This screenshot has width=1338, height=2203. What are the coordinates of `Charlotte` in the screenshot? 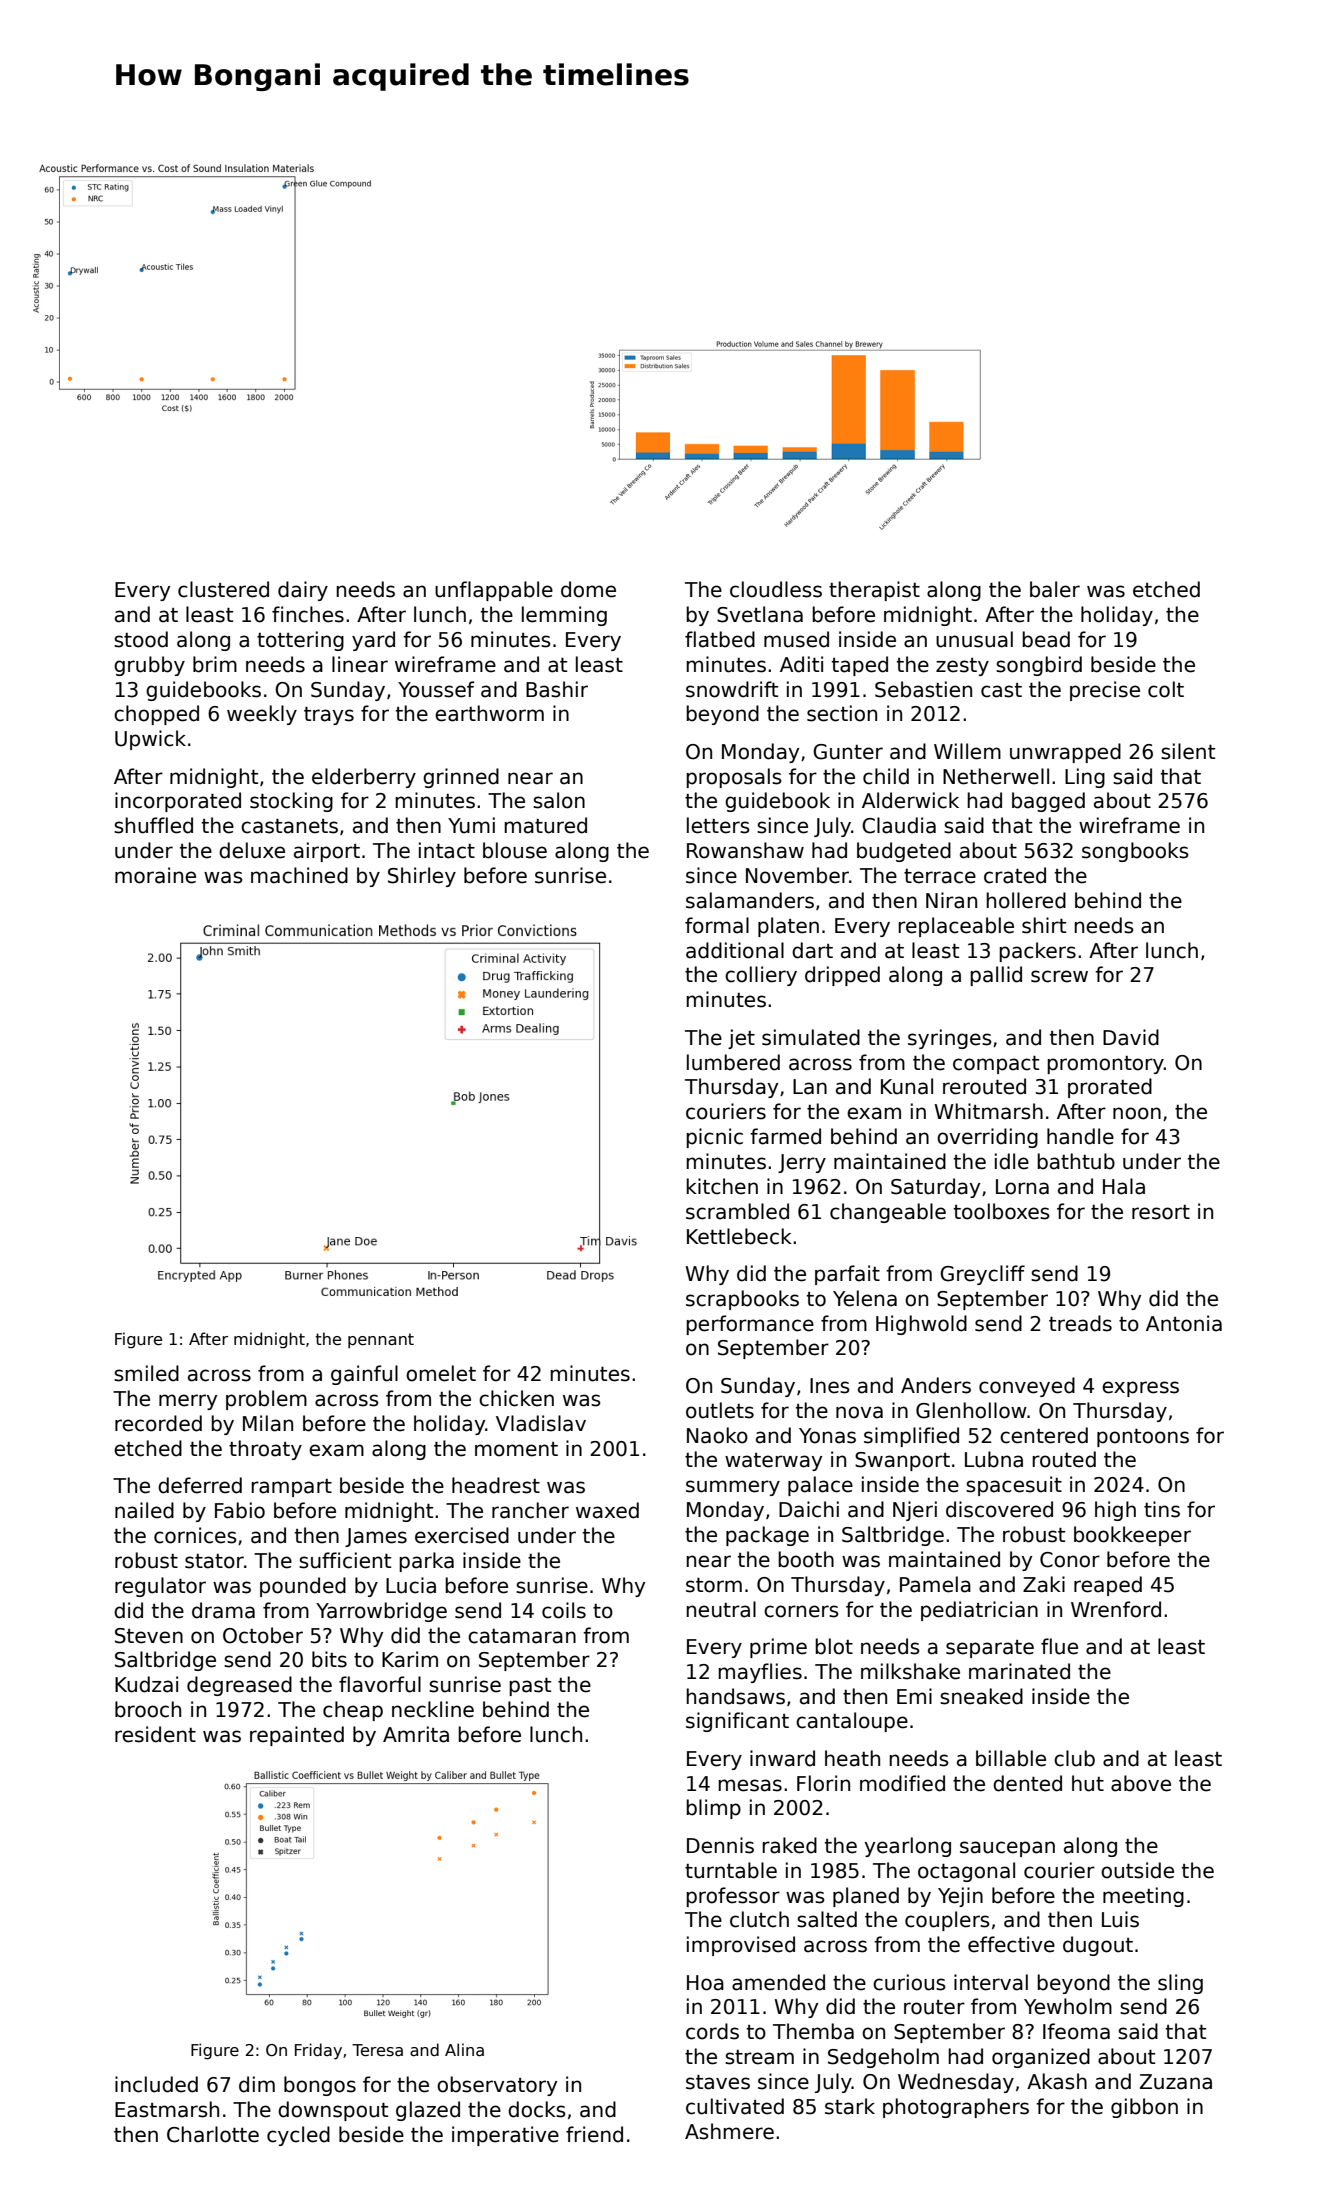 It's located at (213, 2134).
